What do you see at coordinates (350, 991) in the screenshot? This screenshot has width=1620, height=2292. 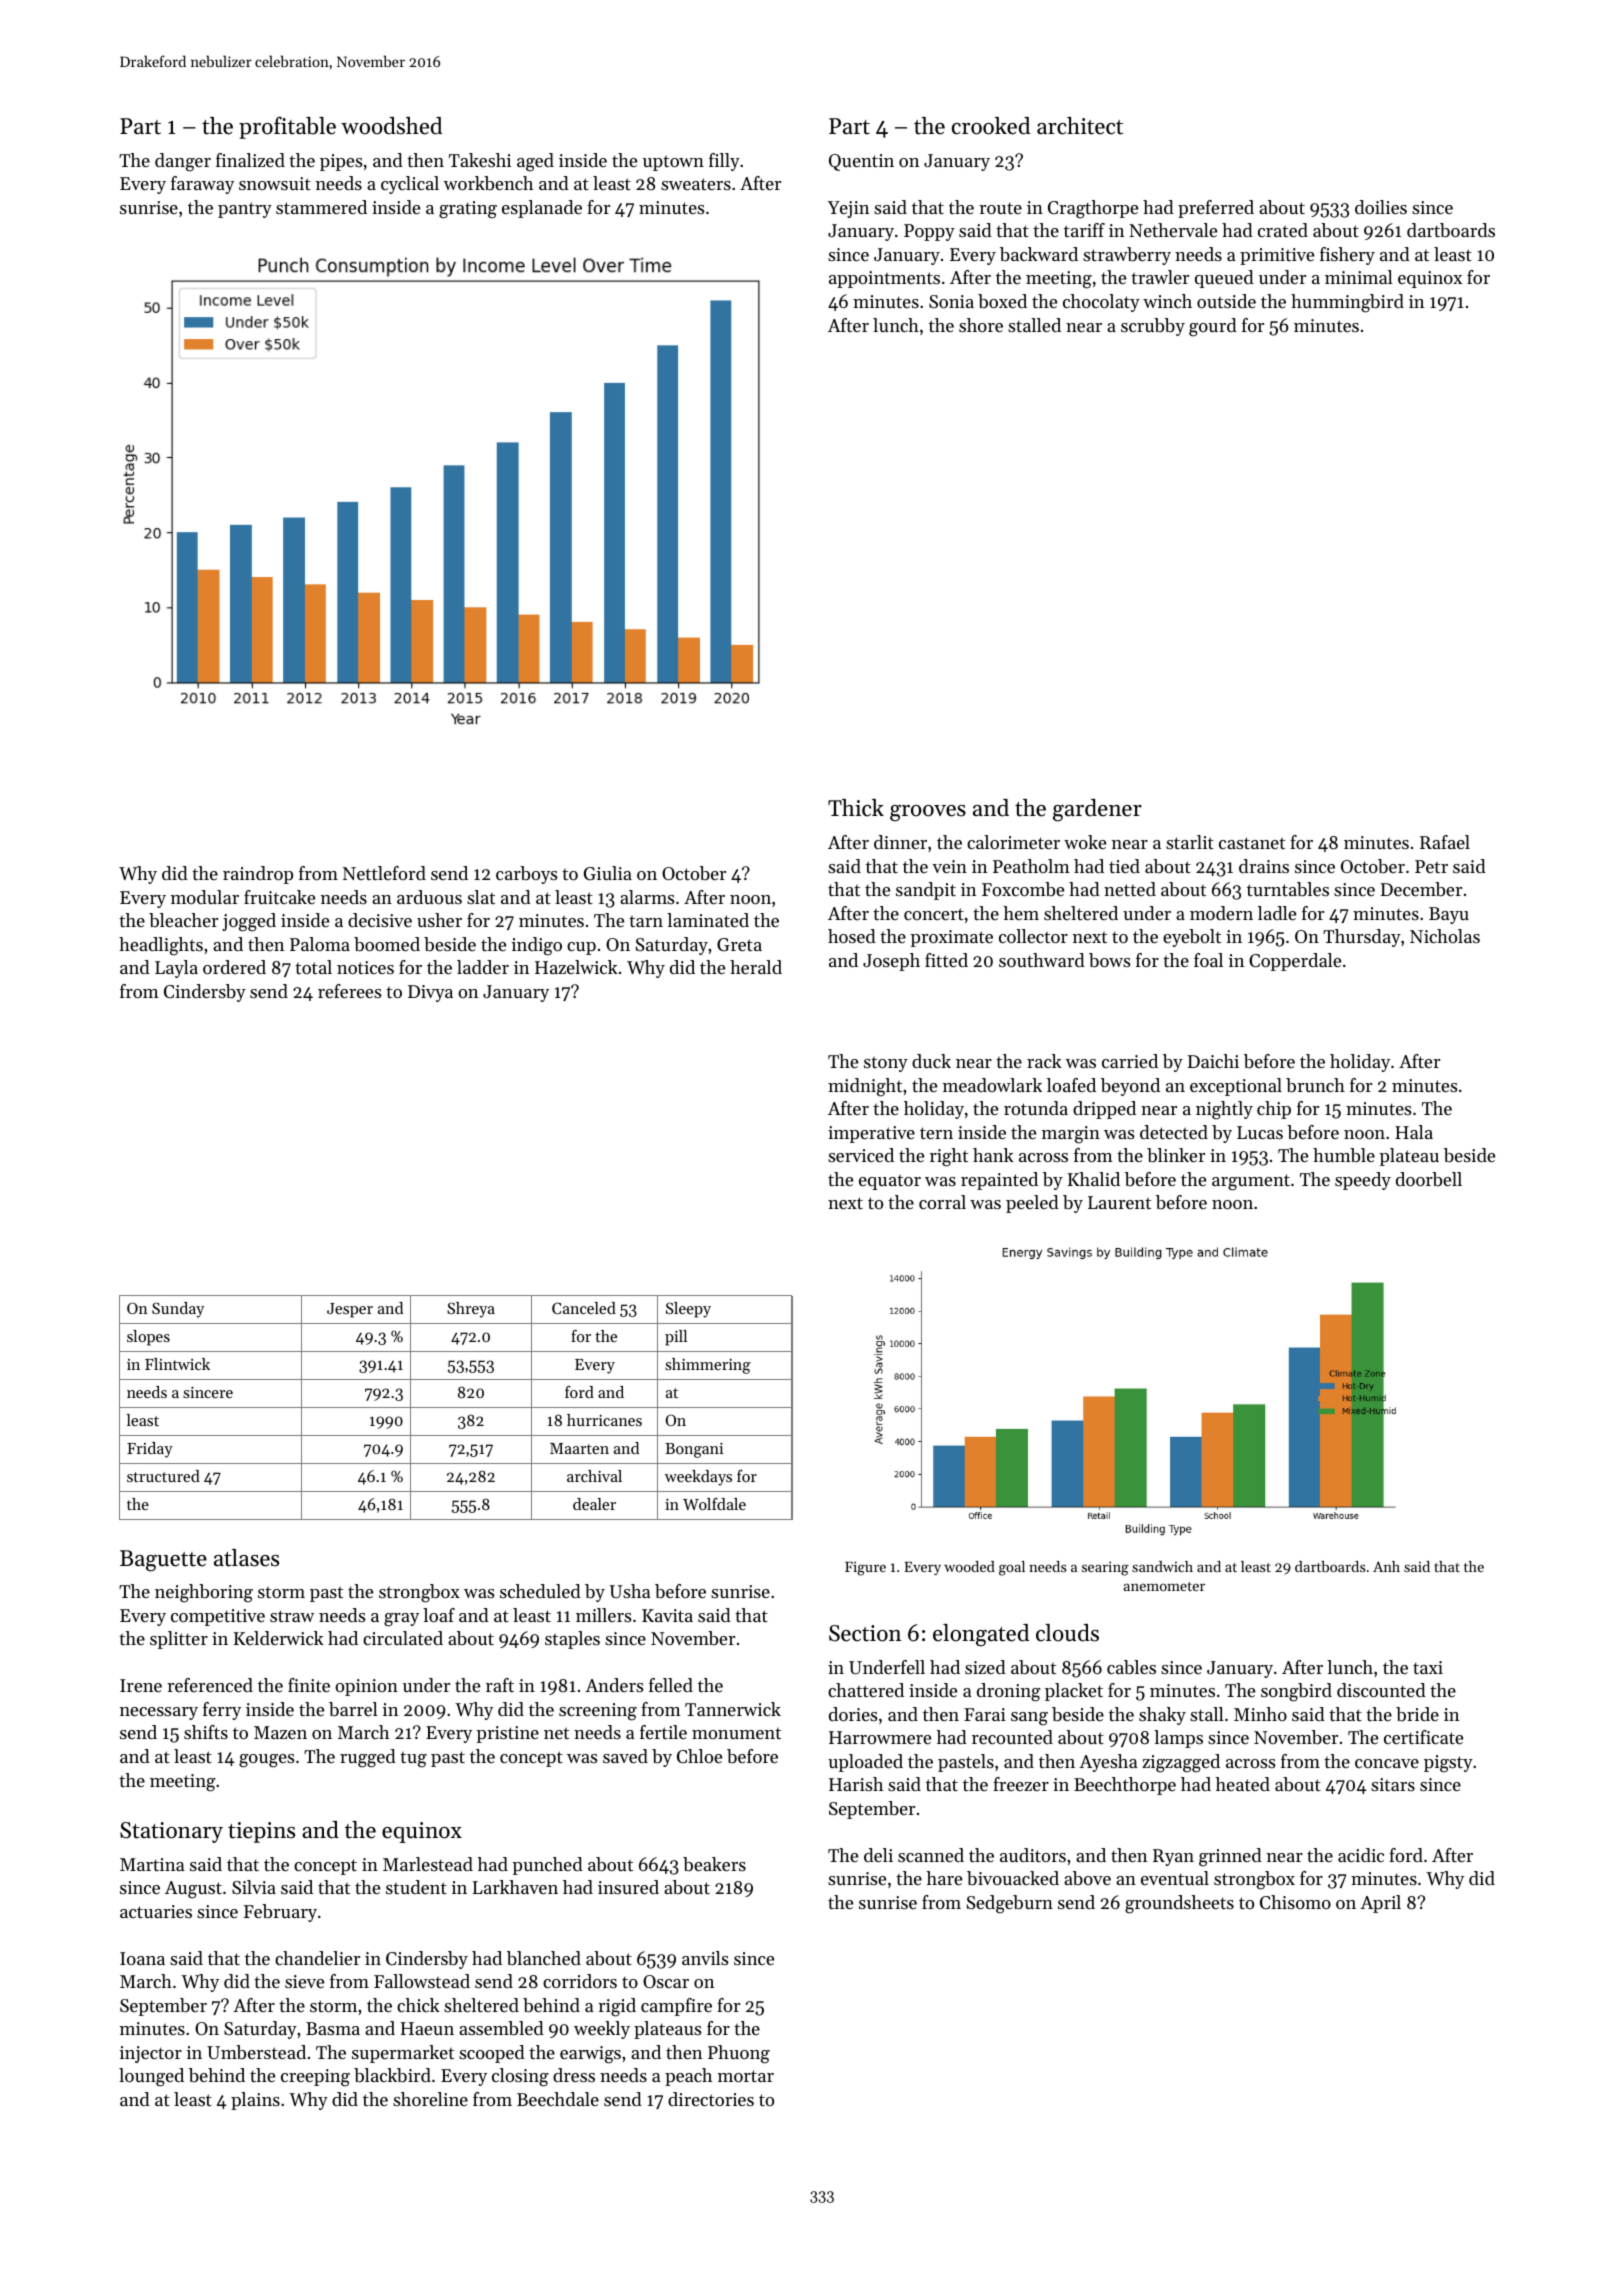 I see `referees` at bounding box center [350, 991].
